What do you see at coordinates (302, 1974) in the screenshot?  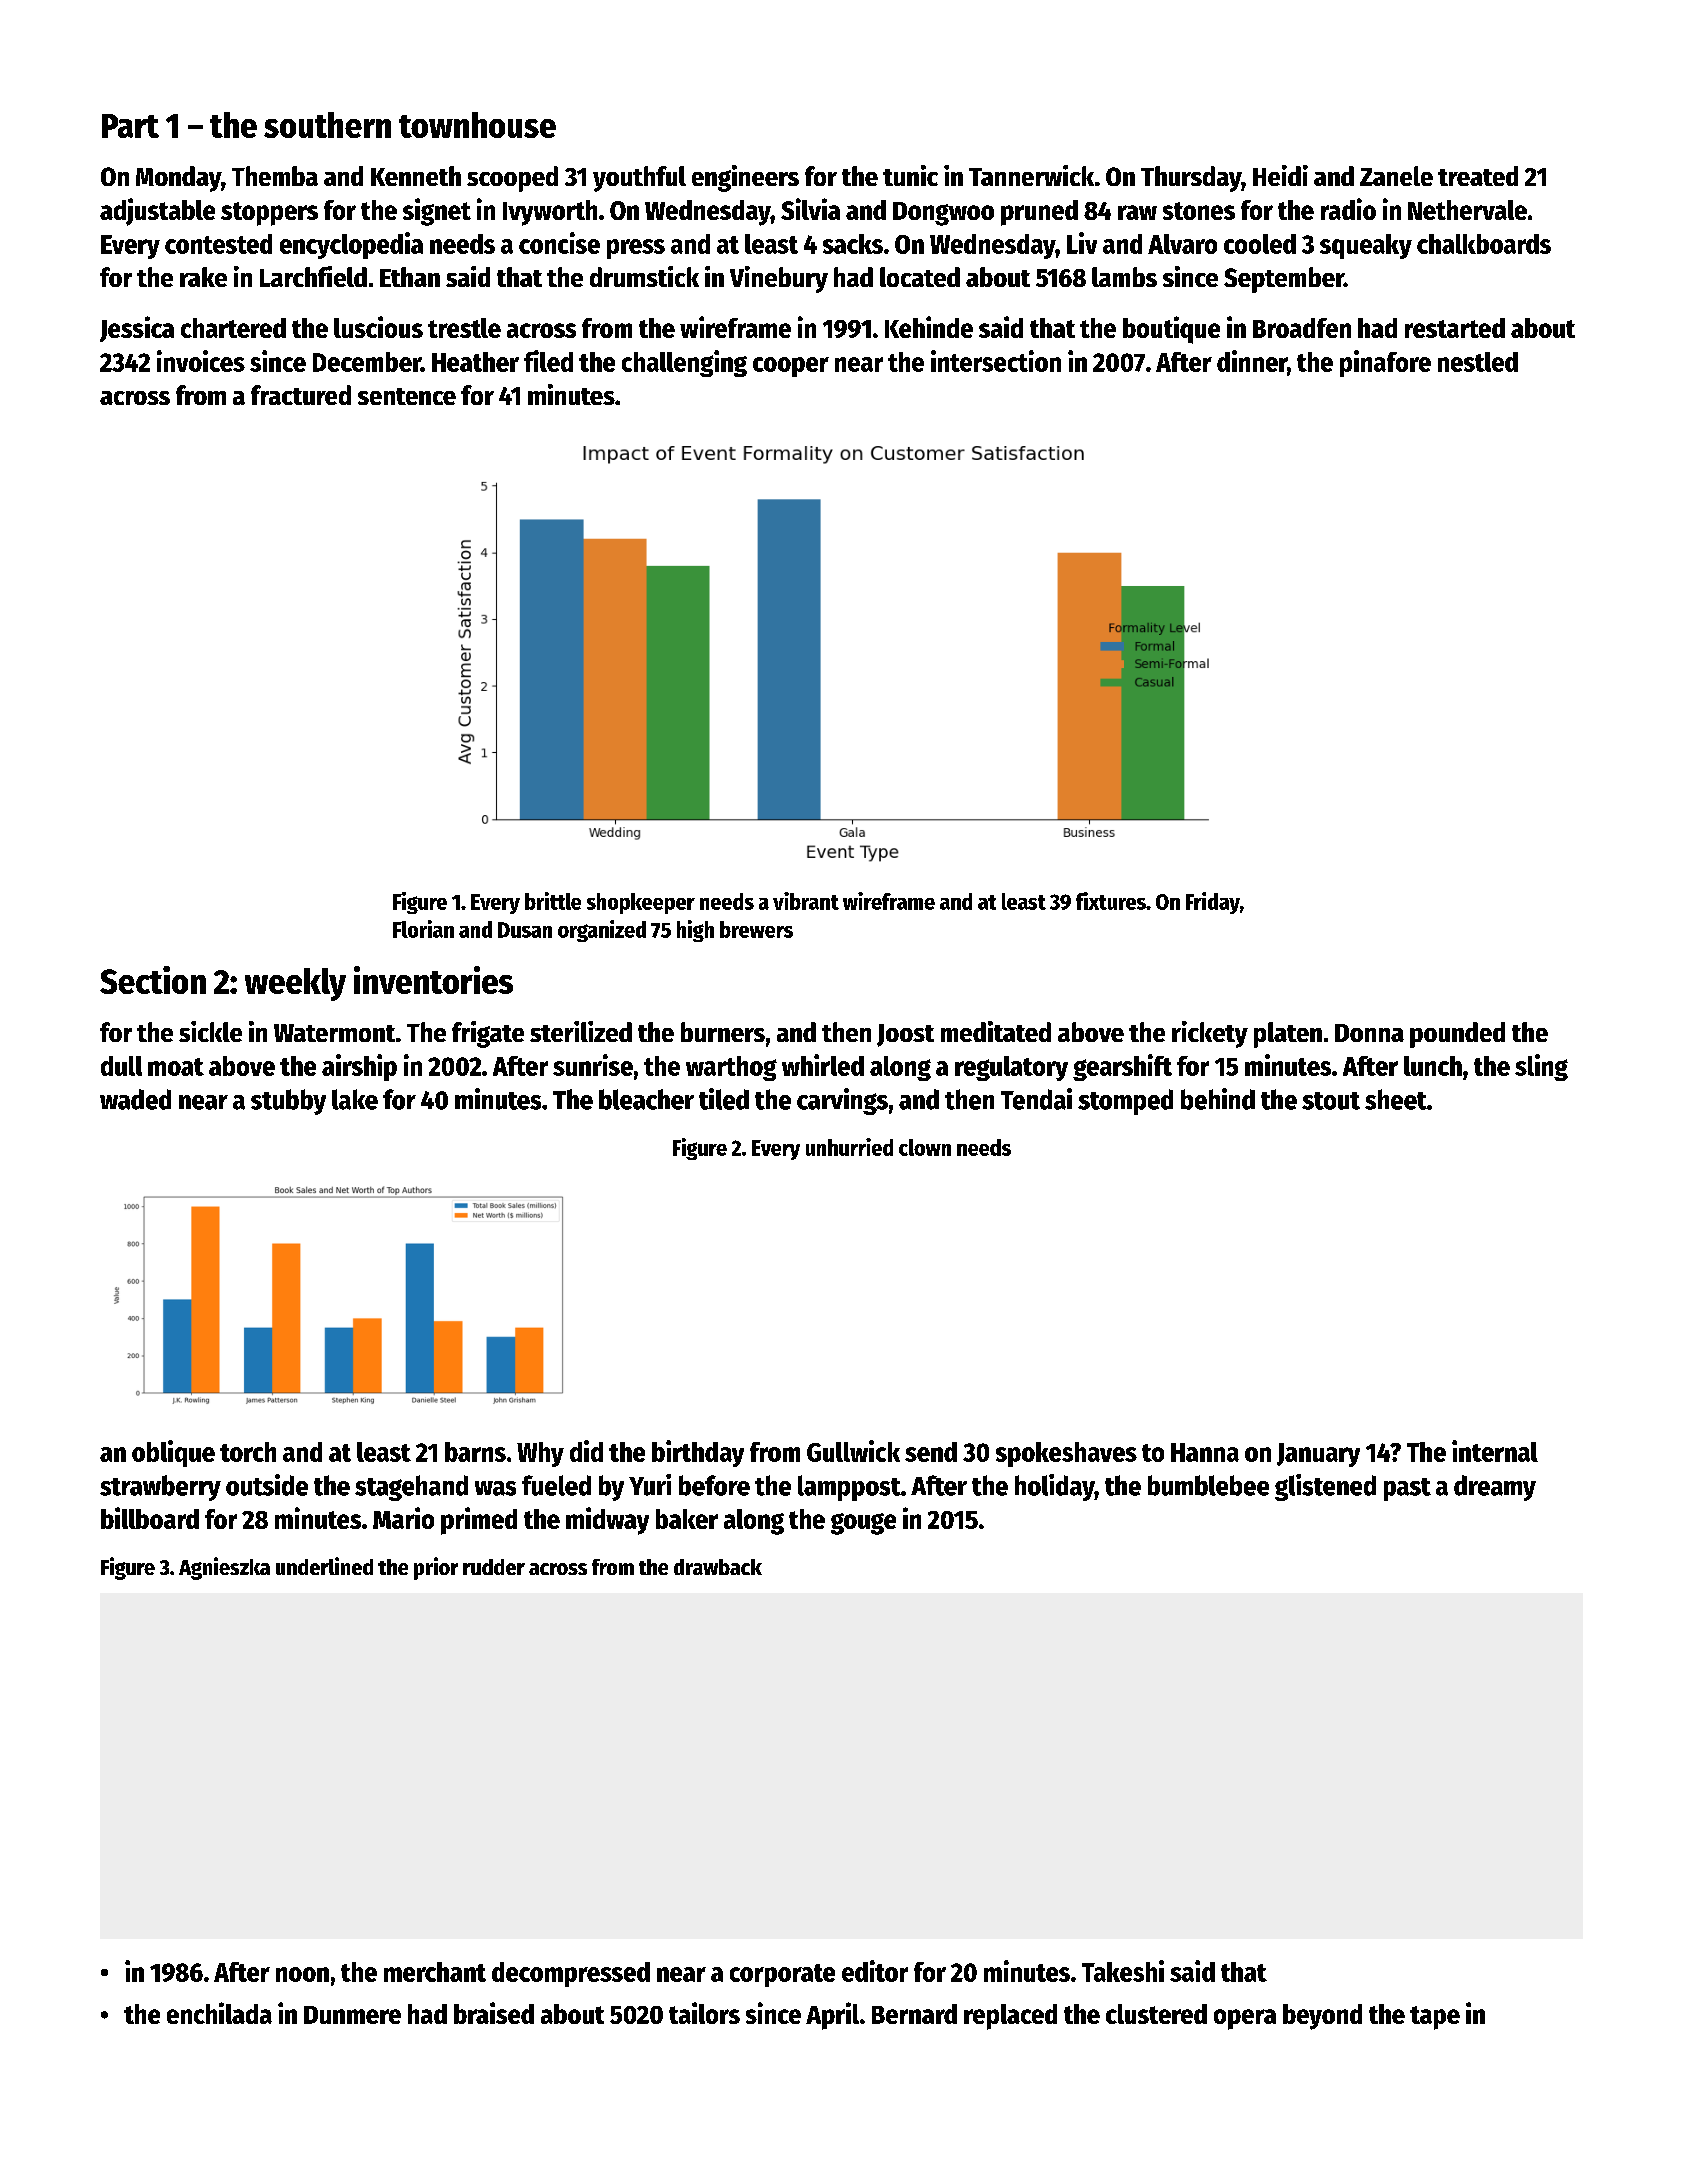 I see `noon` at bounding box center [302, 1974].
